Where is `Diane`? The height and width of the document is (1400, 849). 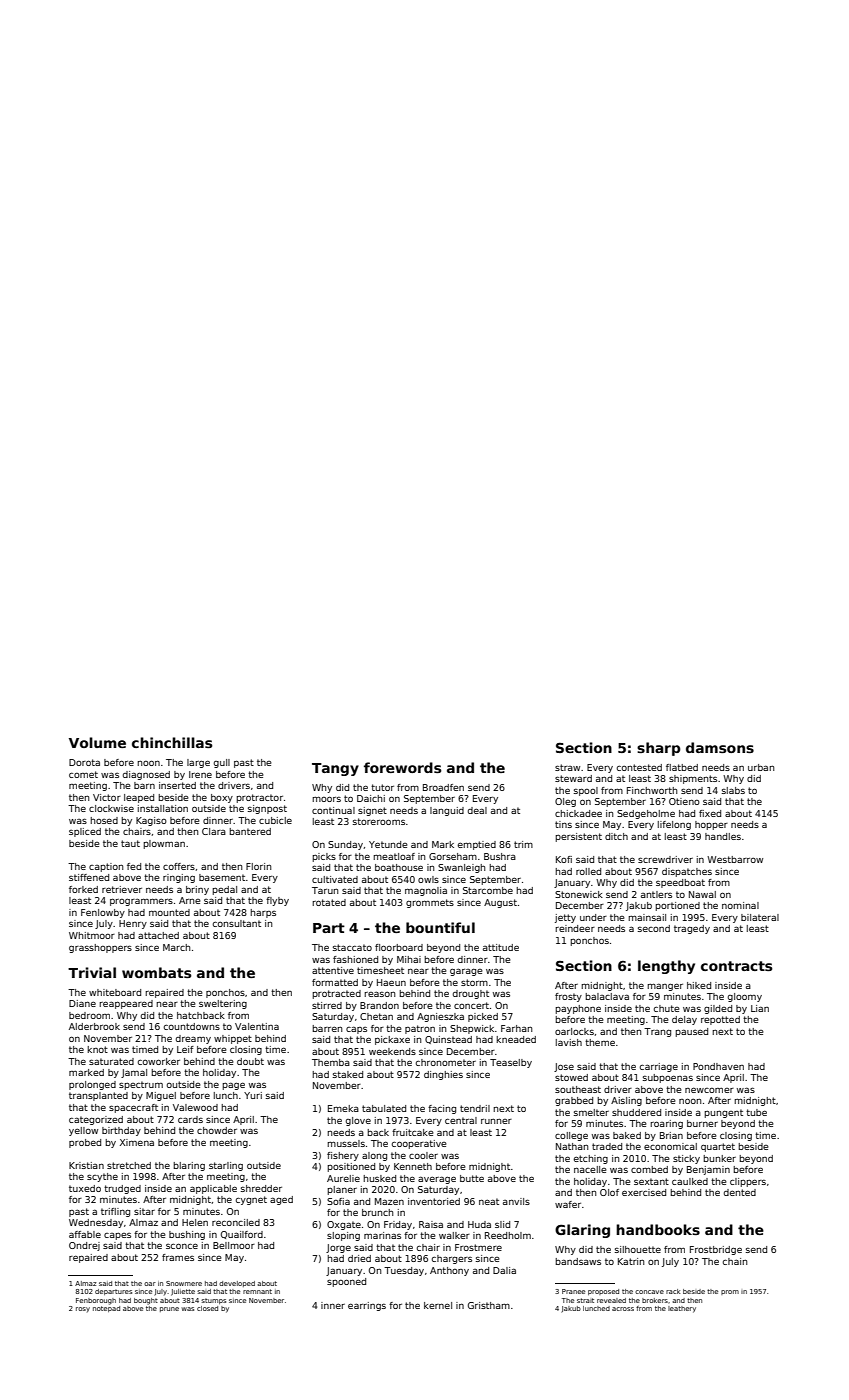 Diane is located at coordinates (82, 1003).
